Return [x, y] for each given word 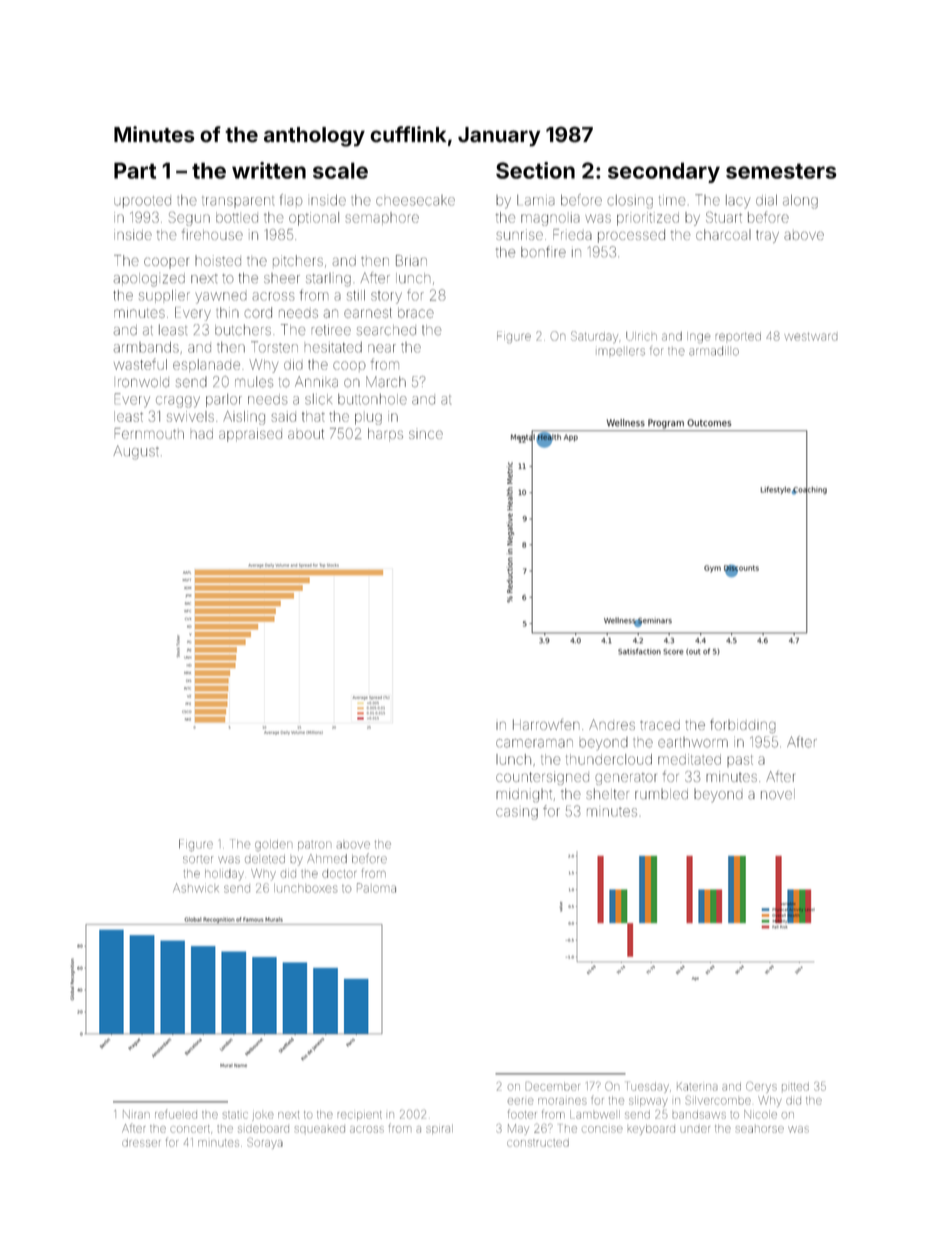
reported [738, 336]
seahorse [759, 1129]
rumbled [661, 794]
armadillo [714, 351]
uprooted [142, 202]
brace [416, 313]
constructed [538, 1143]
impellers [621, 352]
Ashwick [196, 888]
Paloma [376, 888]
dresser [141, 1143]
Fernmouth [149, 433]
